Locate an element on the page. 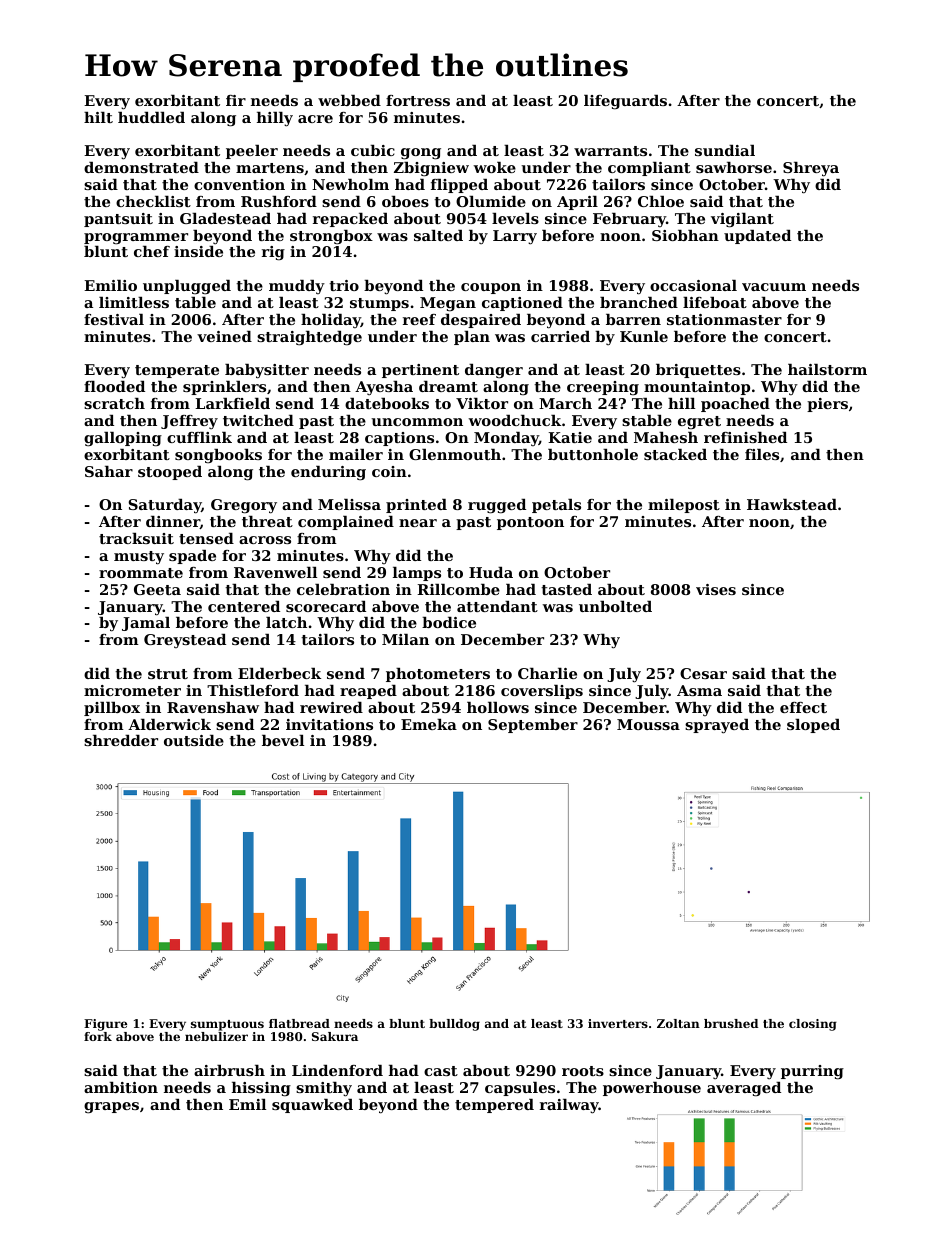 This page has height=1233, width=952. squawked is located at coordinates (312, 1106).
